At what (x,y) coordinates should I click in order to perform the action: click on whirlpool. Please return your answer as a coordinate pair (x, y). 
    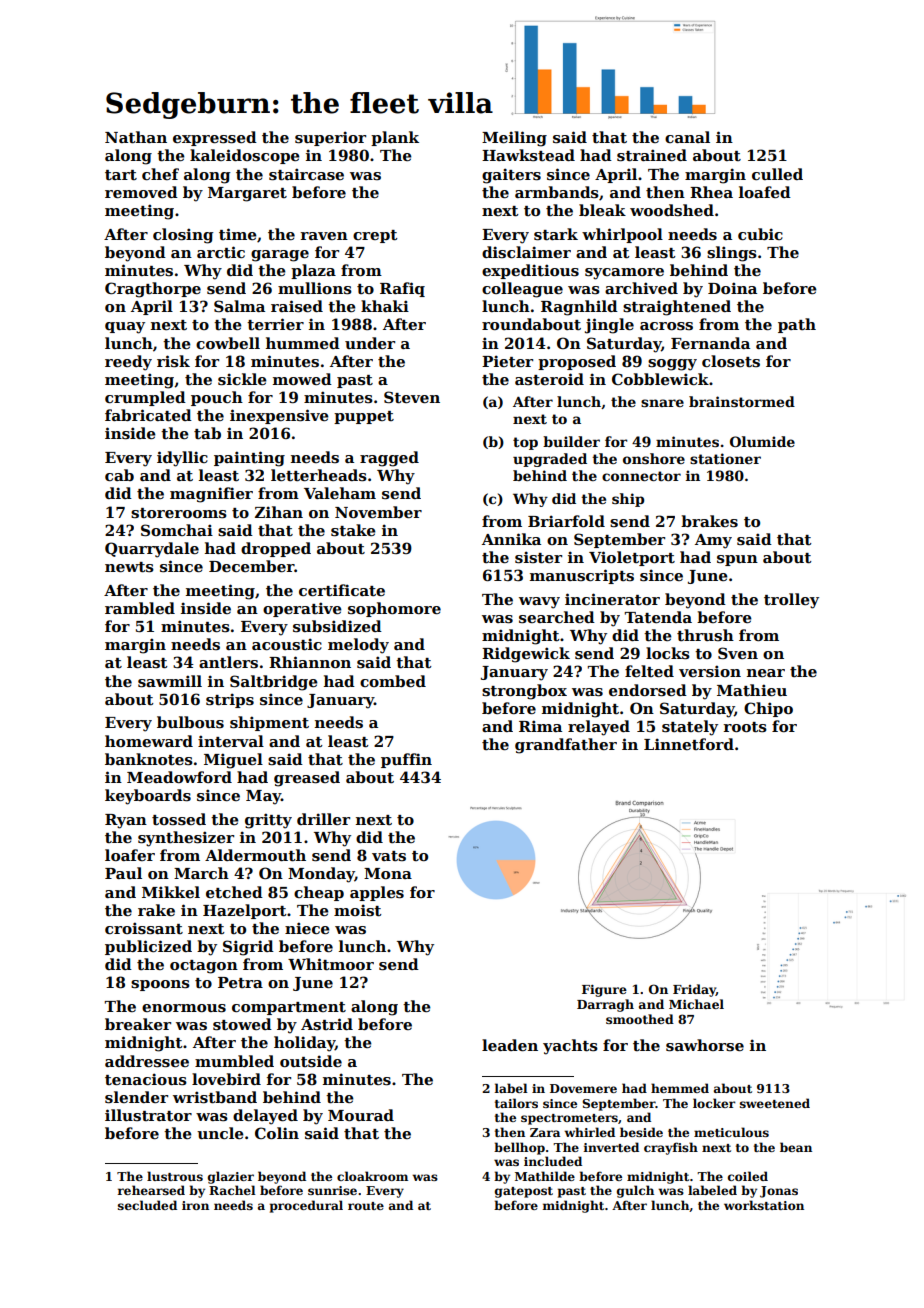
    Looking at the image, I should click on (622, 235).
